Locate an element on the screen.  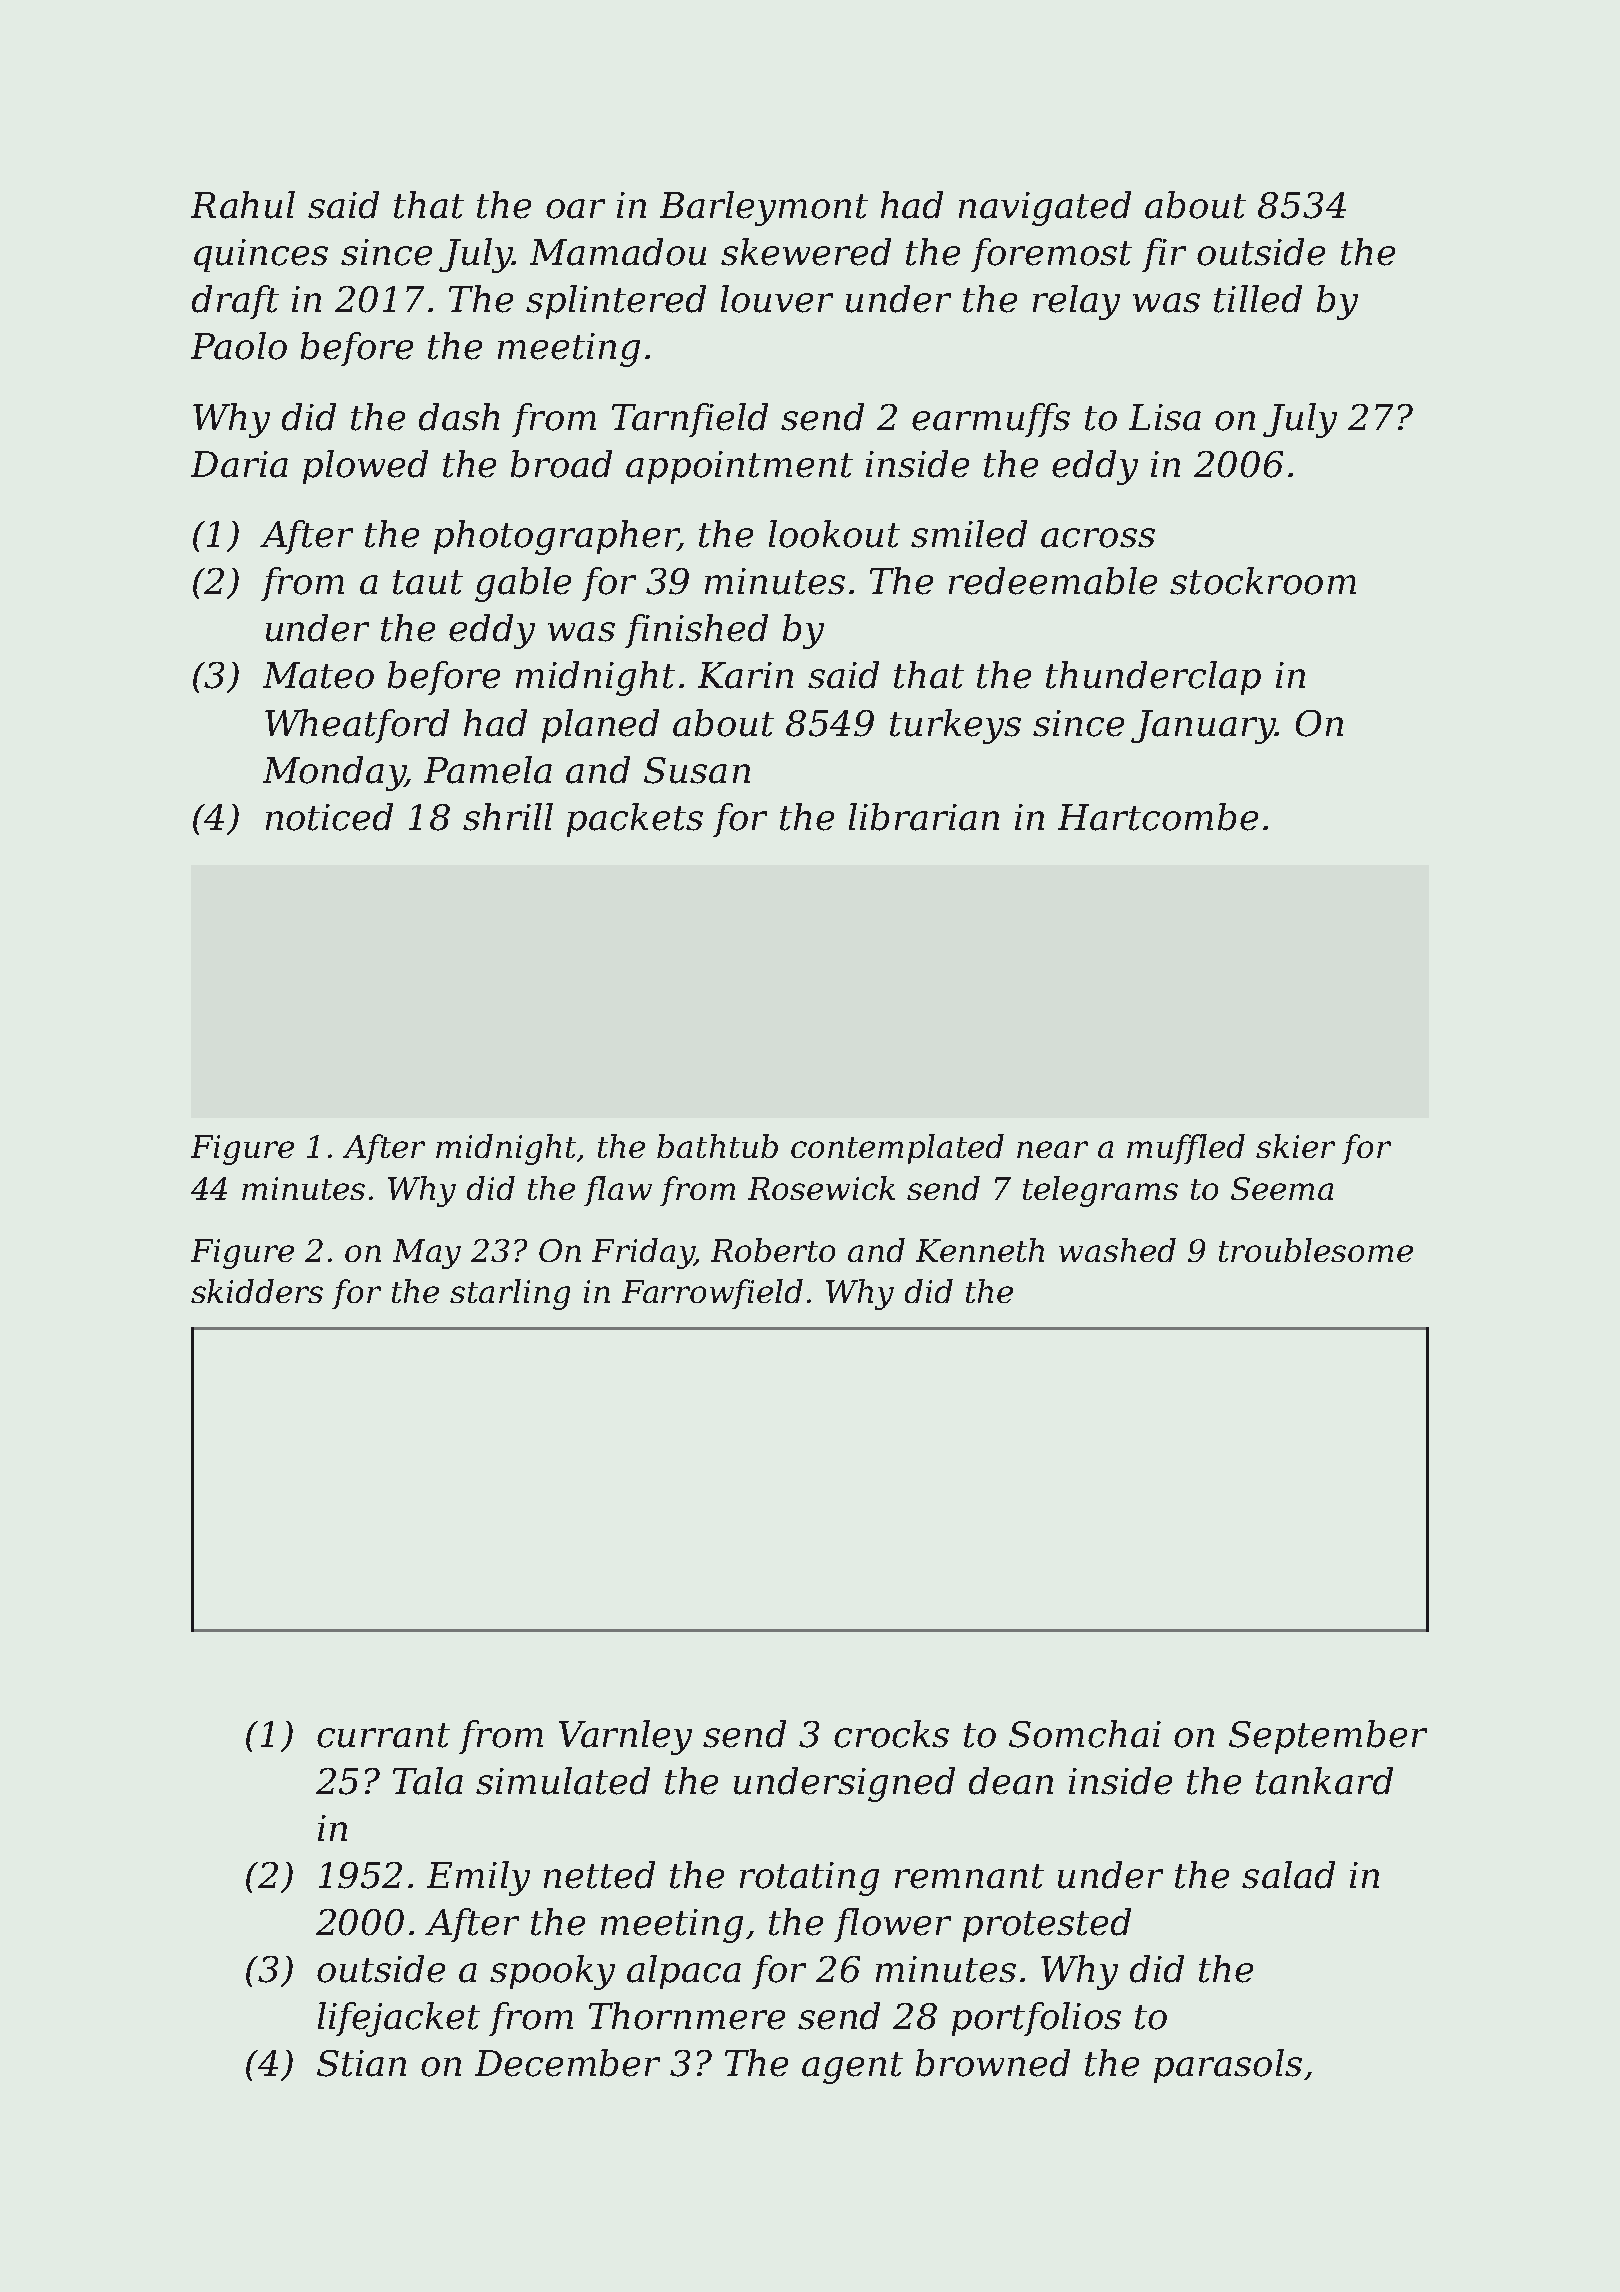
Tala is located at coordinates (428, 1781).
